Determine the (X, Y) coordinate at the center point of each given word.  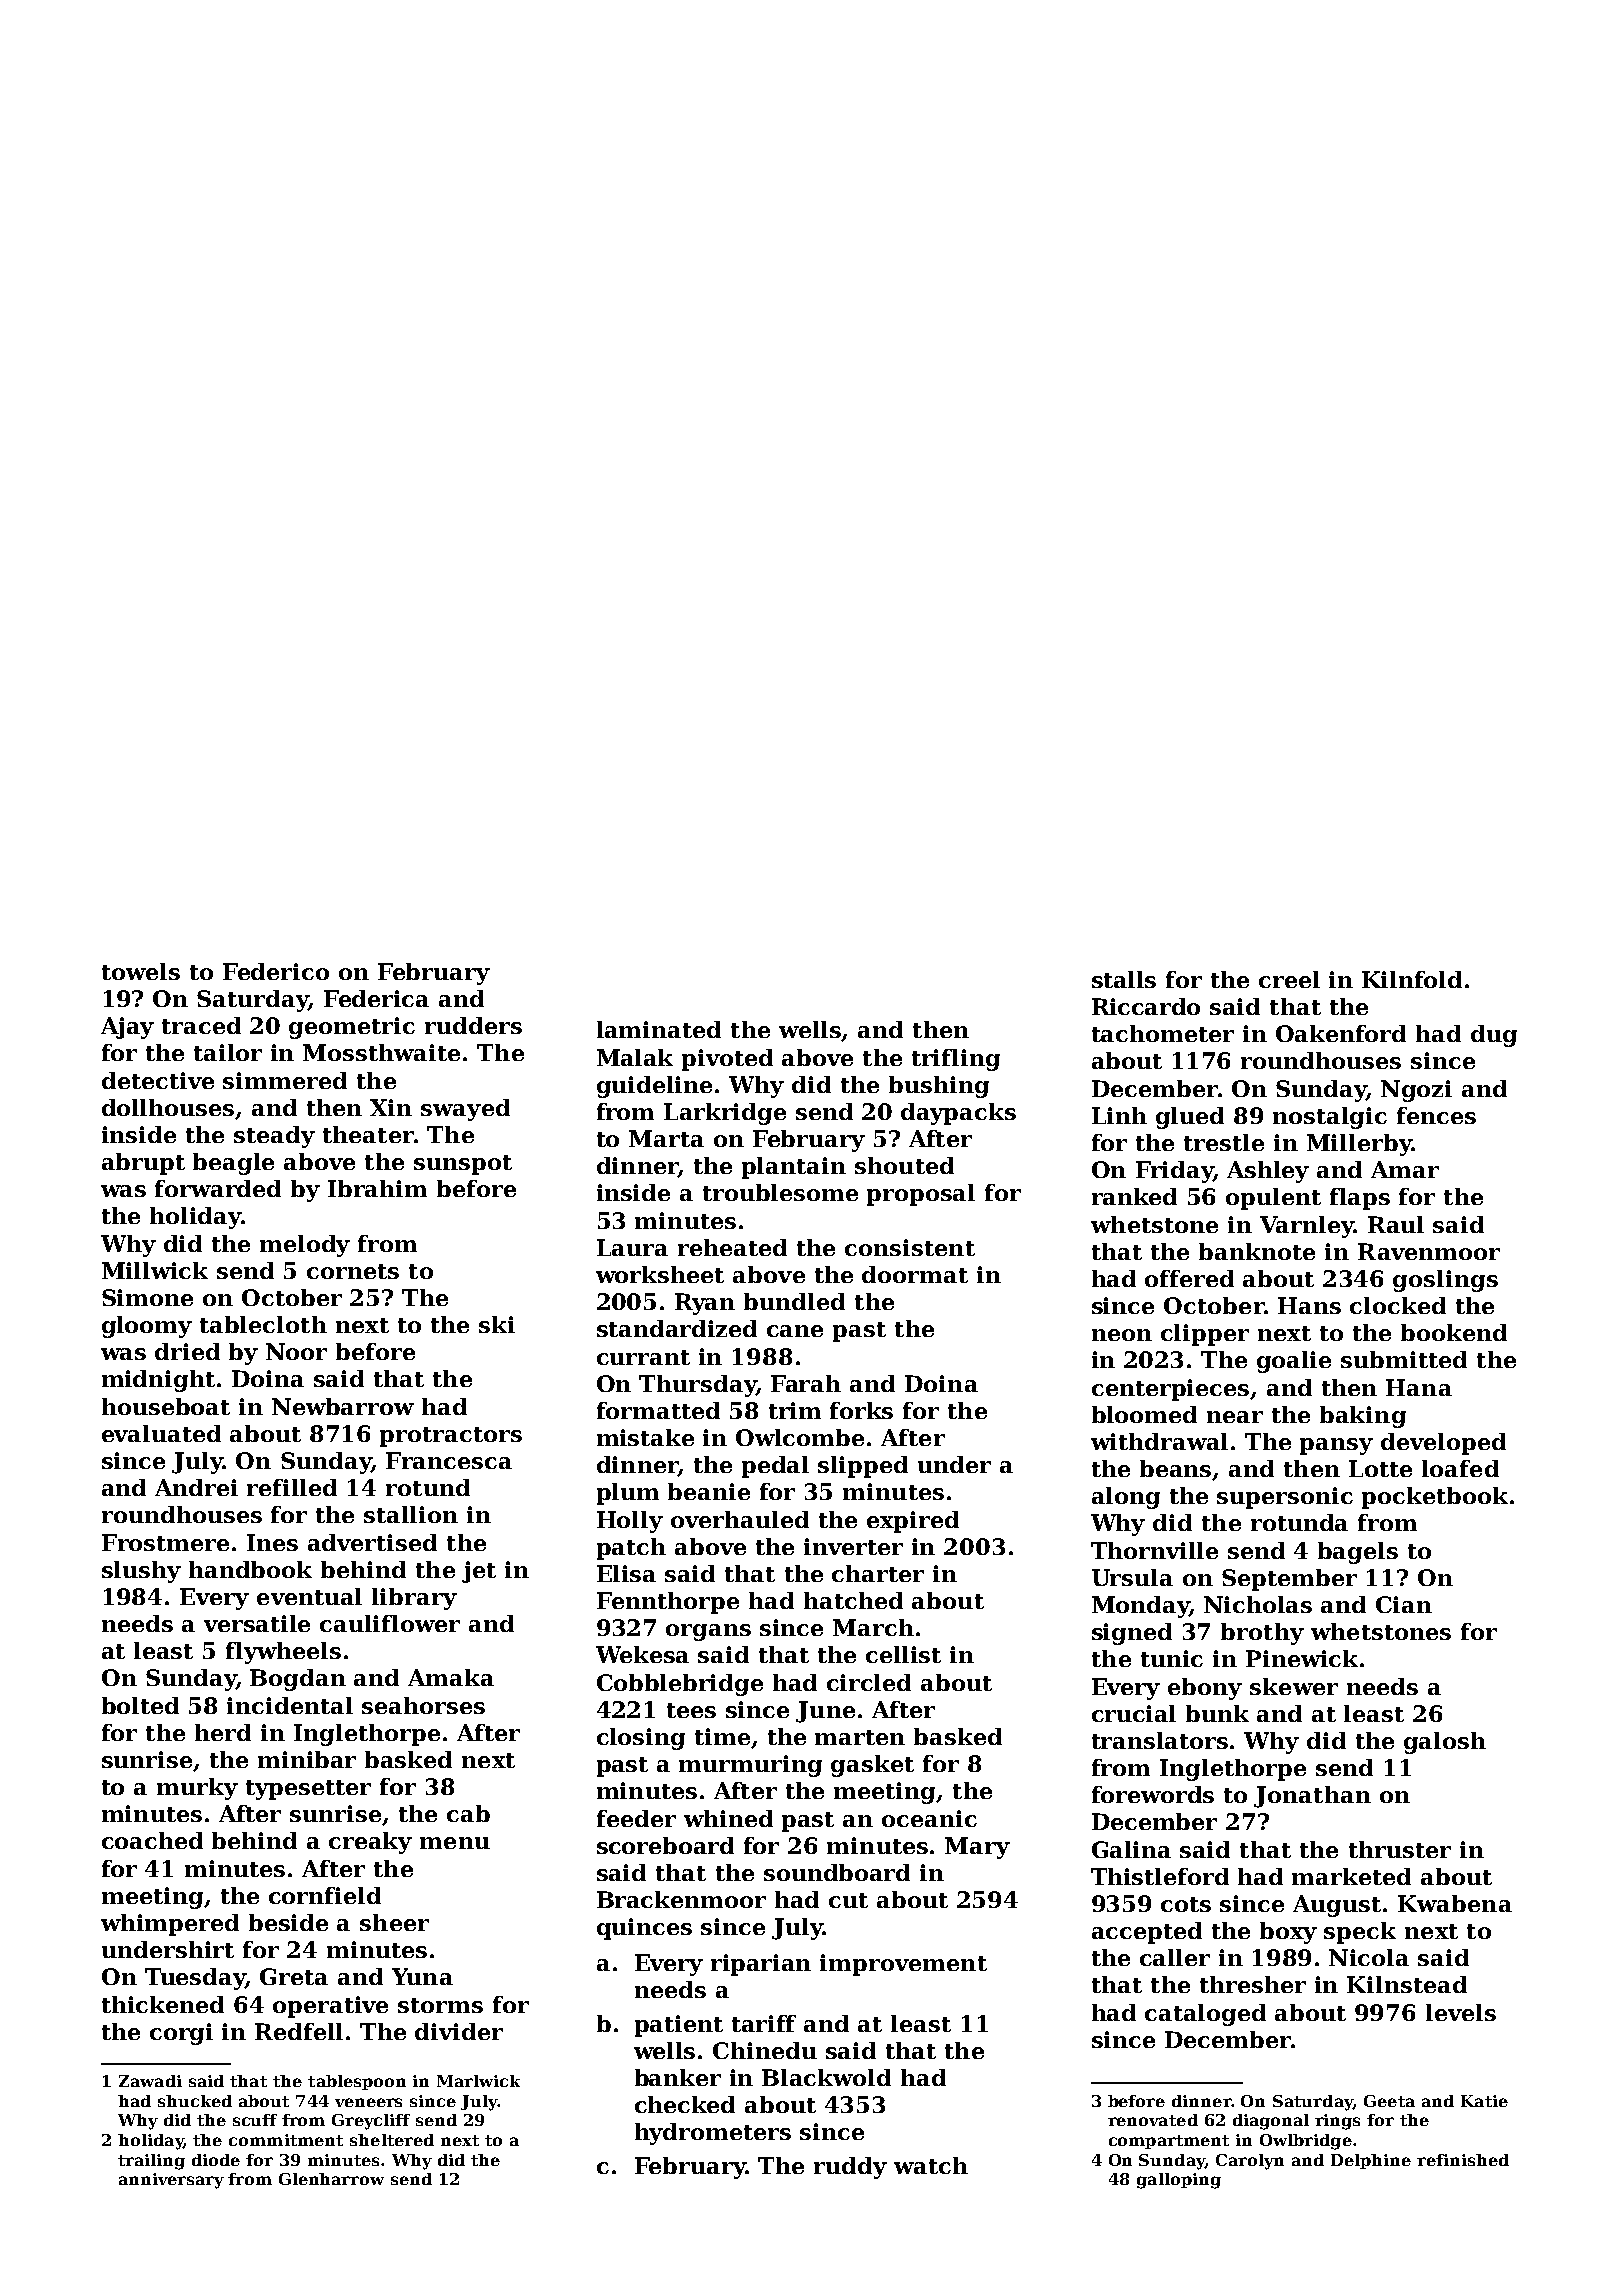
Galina (1131, 1849)
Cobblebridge (680, 1685)
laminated (659, 1029)
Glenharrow (331, 2179)
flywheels (283, 1653)
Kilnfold (1412, 979)
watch (931, 2165)
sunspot (463, 1165)
